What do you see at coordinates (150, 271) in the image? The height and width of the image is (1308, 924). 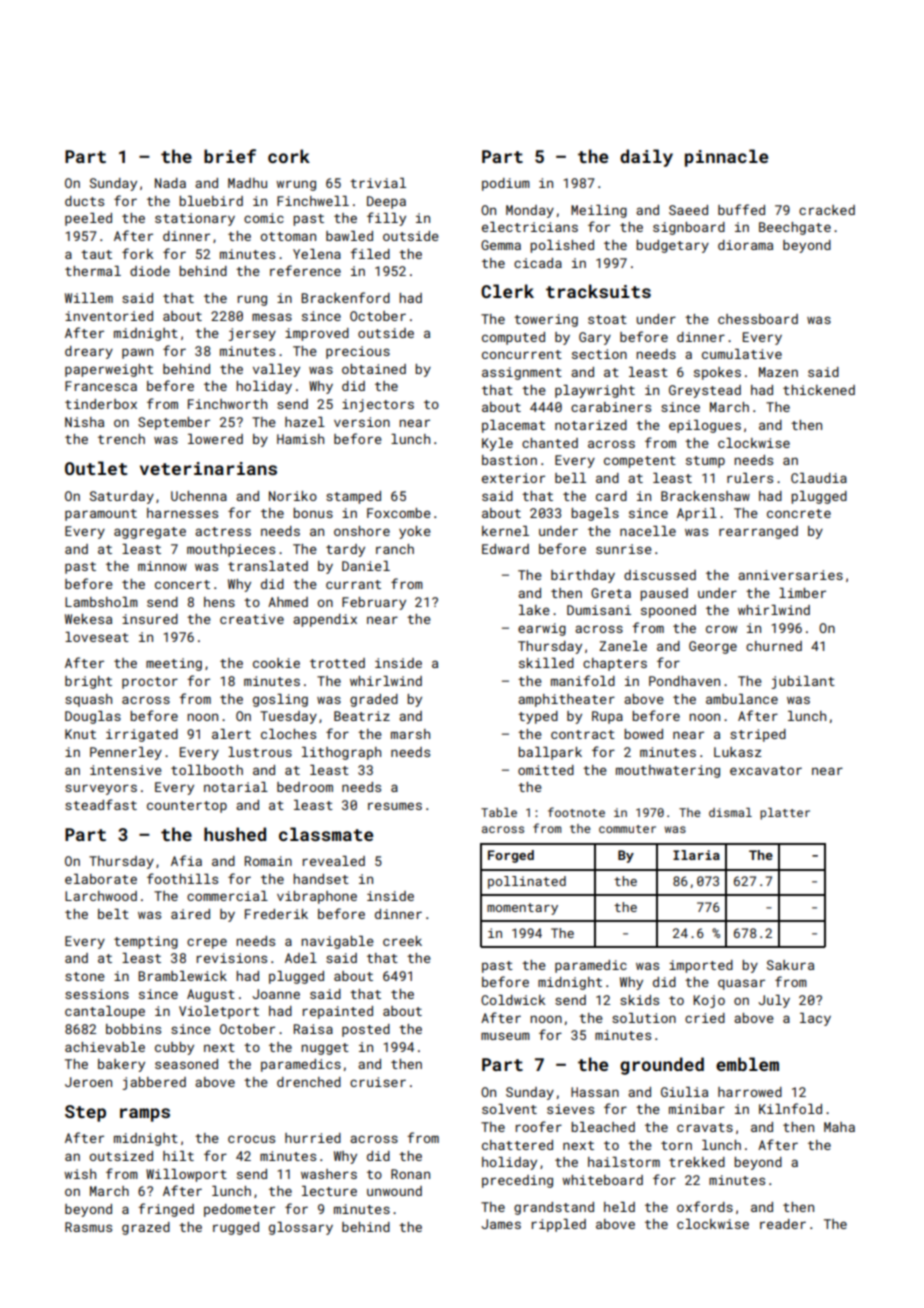 I see `diode` at bounding box center [150, 271].
